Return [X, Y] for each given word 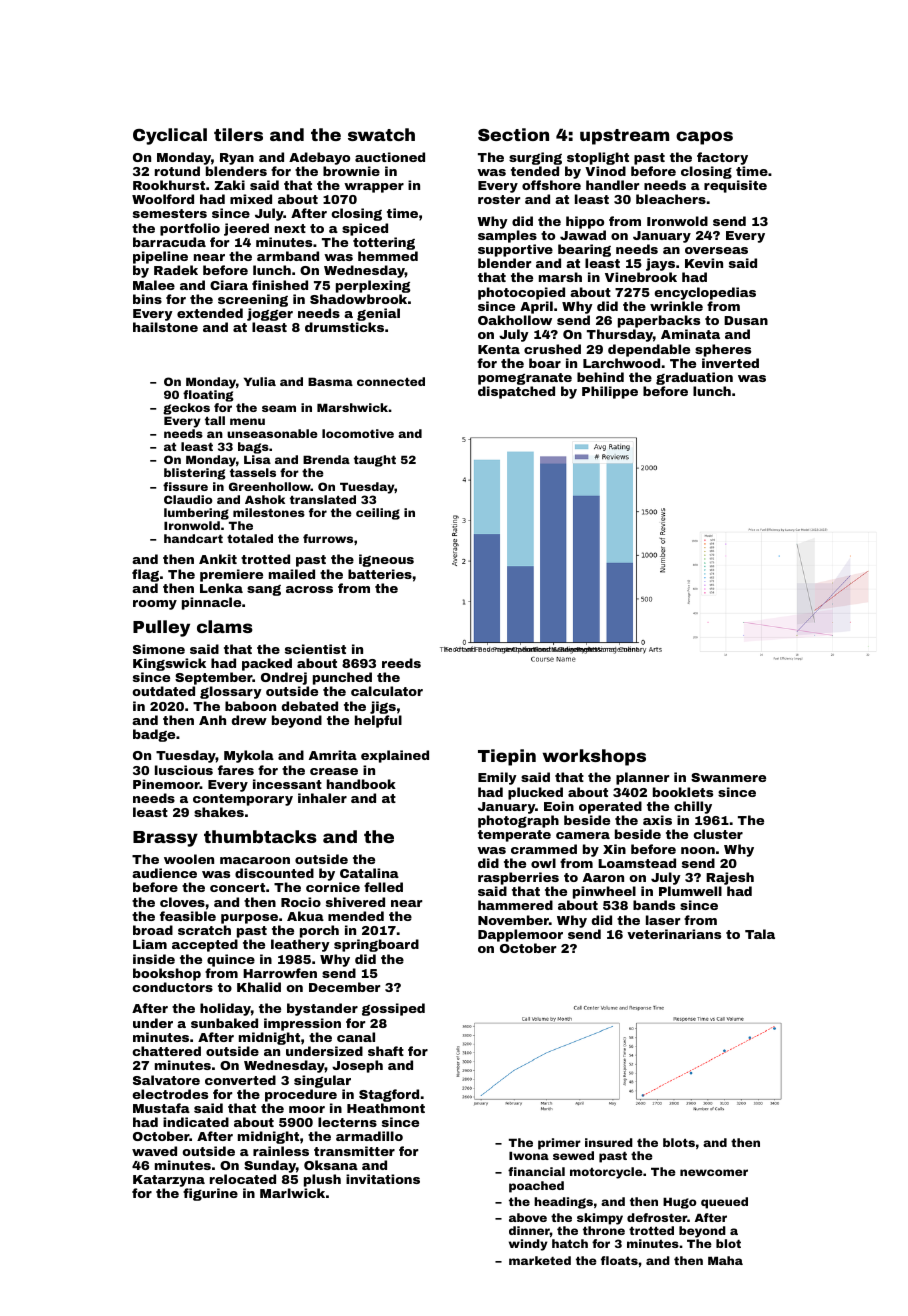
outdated [163, 691]
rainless [281, 1151]
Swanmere [728, 777]
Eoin [559, 806]
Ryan [237, 159]
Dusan [746, 320]
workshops [594, 757]
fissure [185, 486]
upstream [624, 137]
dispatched [516, 392]
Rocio [301, 902]
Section [513, 134]
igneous [386, 560]
